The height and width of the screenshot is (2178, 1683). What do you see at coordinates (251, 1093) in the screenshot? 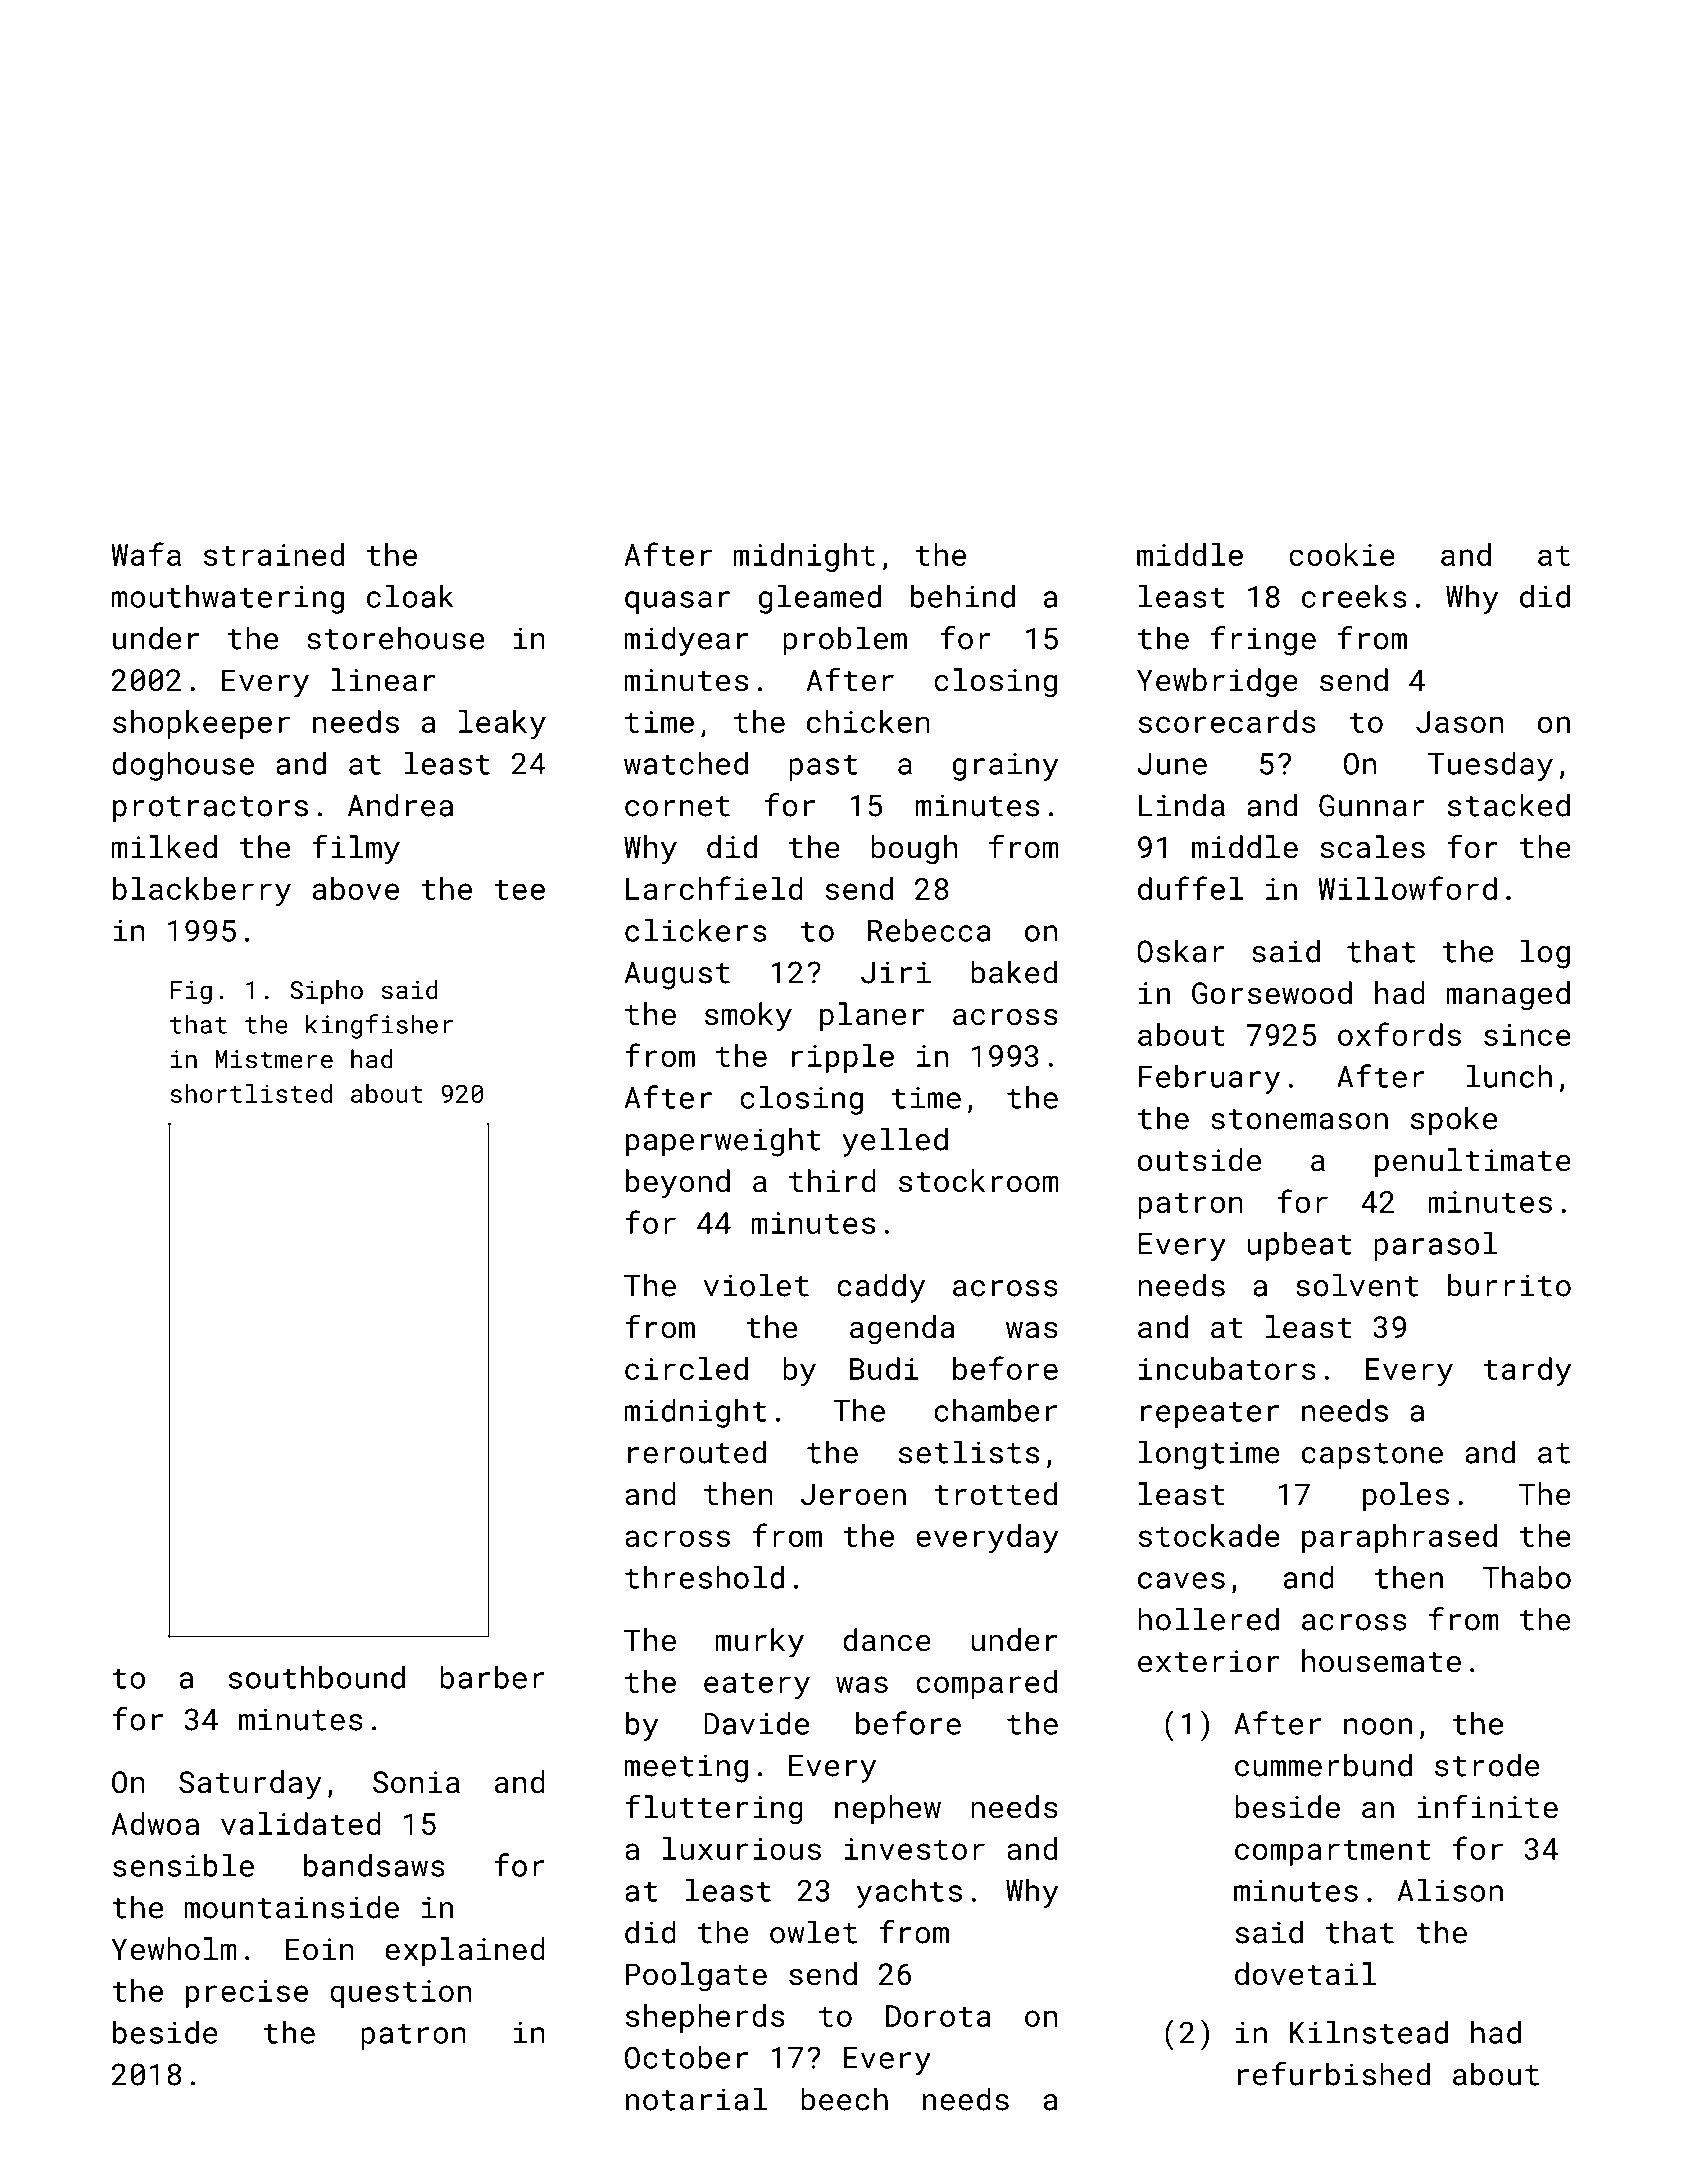
I see `shortlisted` at bounding box center [251, 1093].
